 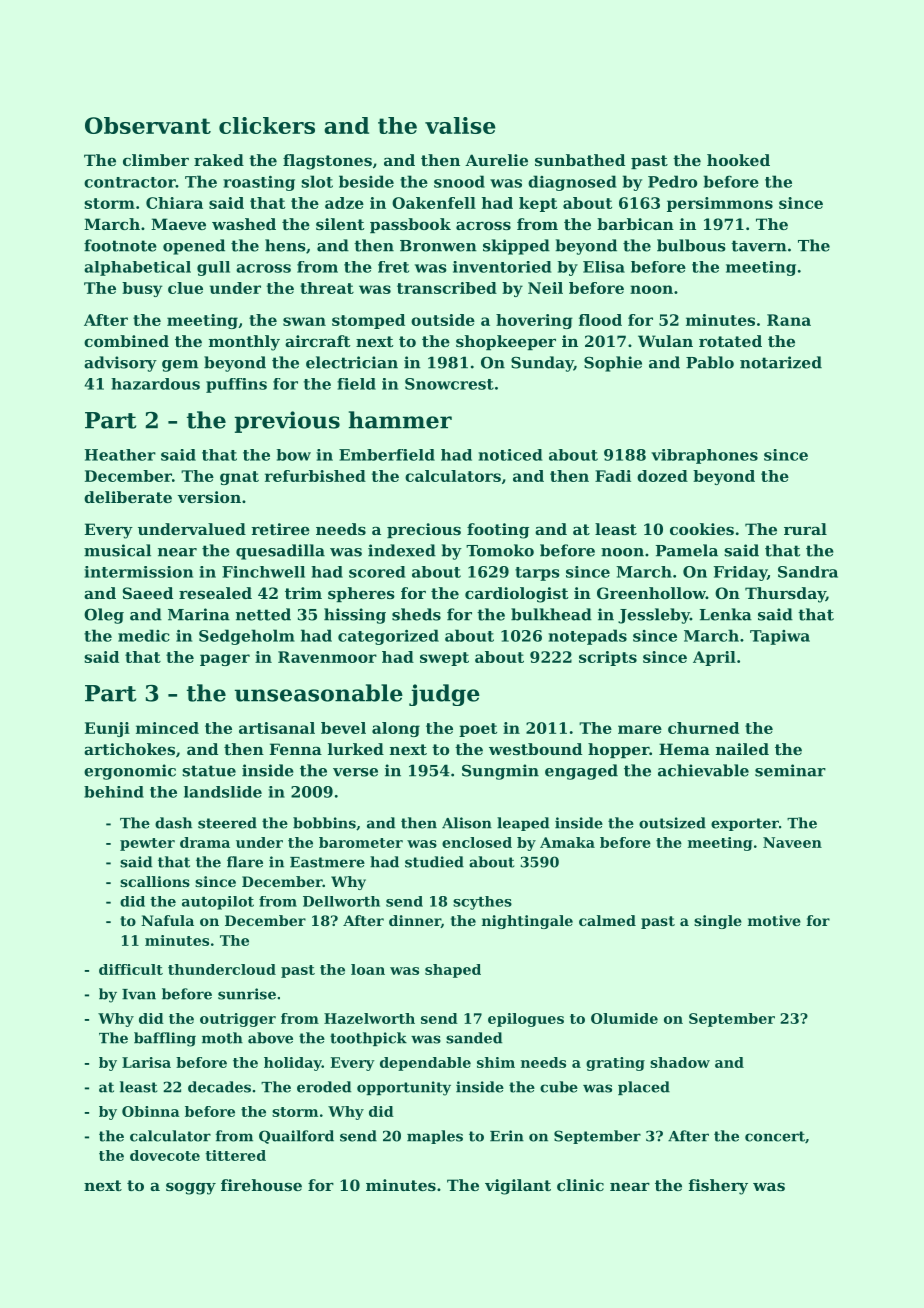 What do you see at coordinates (146, 1062) in the page?
I see `Larisa` at bounding box center [146, 1062].
